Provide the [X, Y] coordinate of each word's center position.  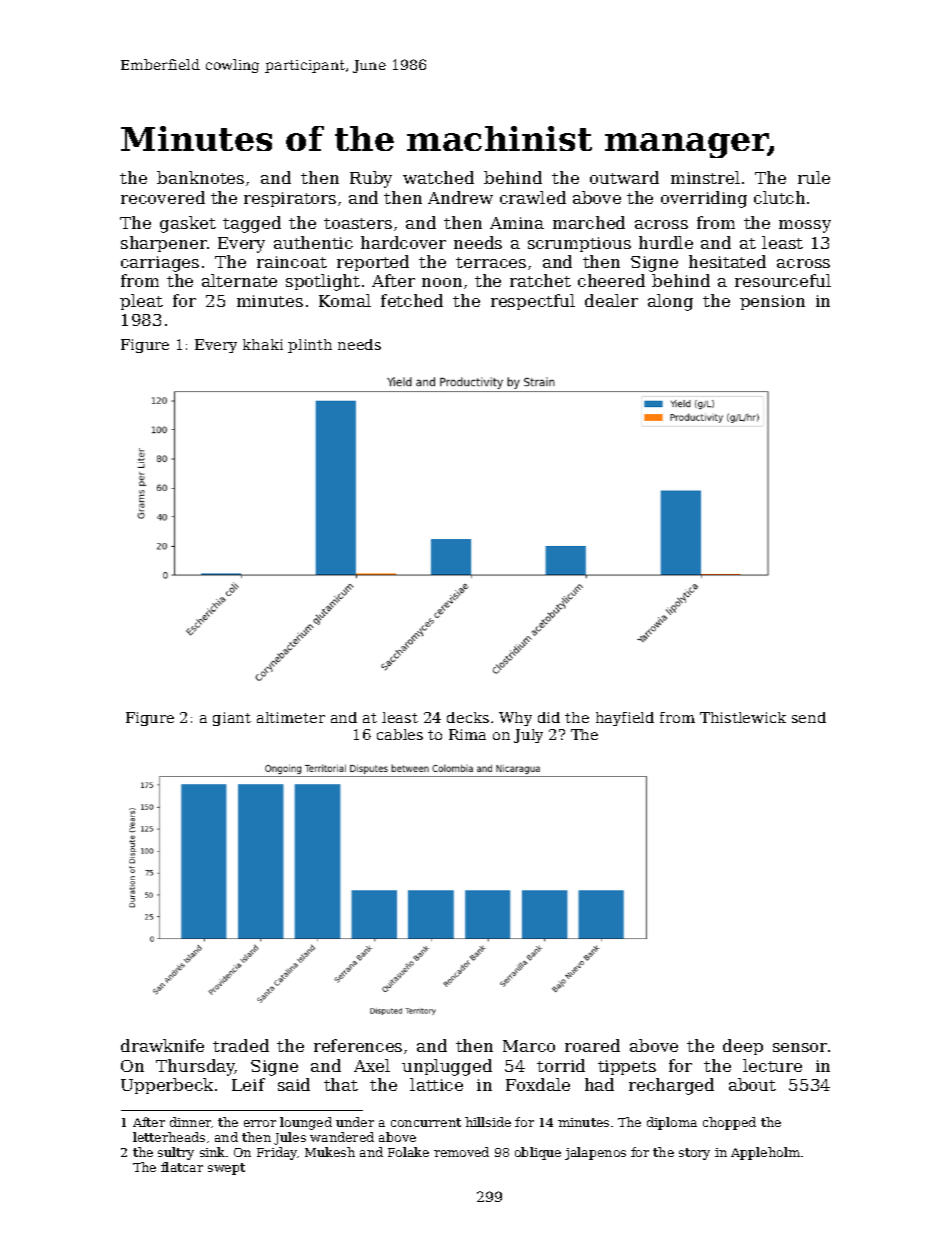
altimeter [291, 717]
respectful [533, 302]
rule [814, 177]
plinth [310, 346]
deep [743, 1047]
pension [772, 302]
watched [438, 177]
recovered [163, 197]
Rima [467, 734]
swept [226, 1169]
